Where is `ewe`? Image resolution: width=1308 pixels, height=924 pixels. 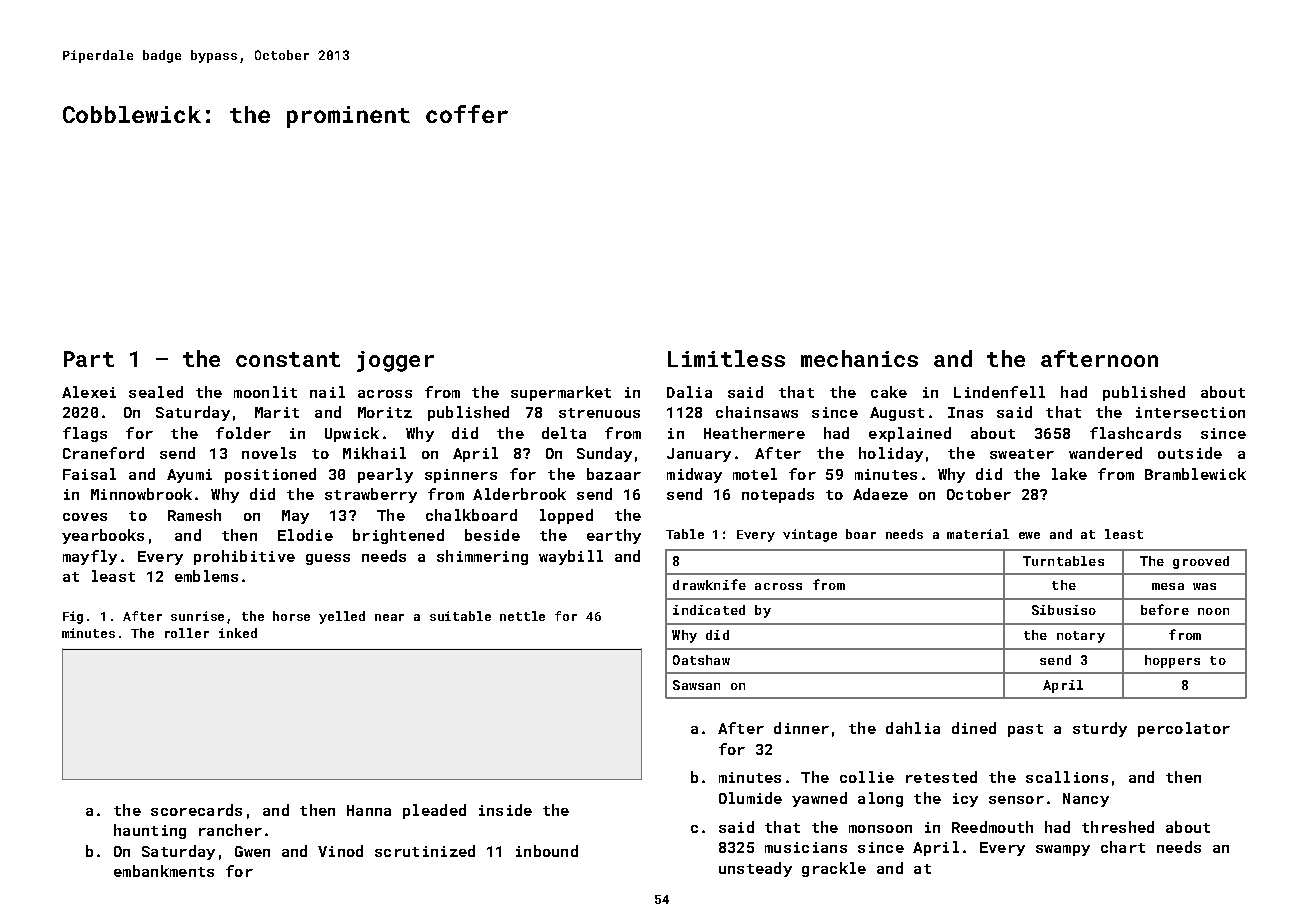
ewe is located at coordinates (1029, 535).
